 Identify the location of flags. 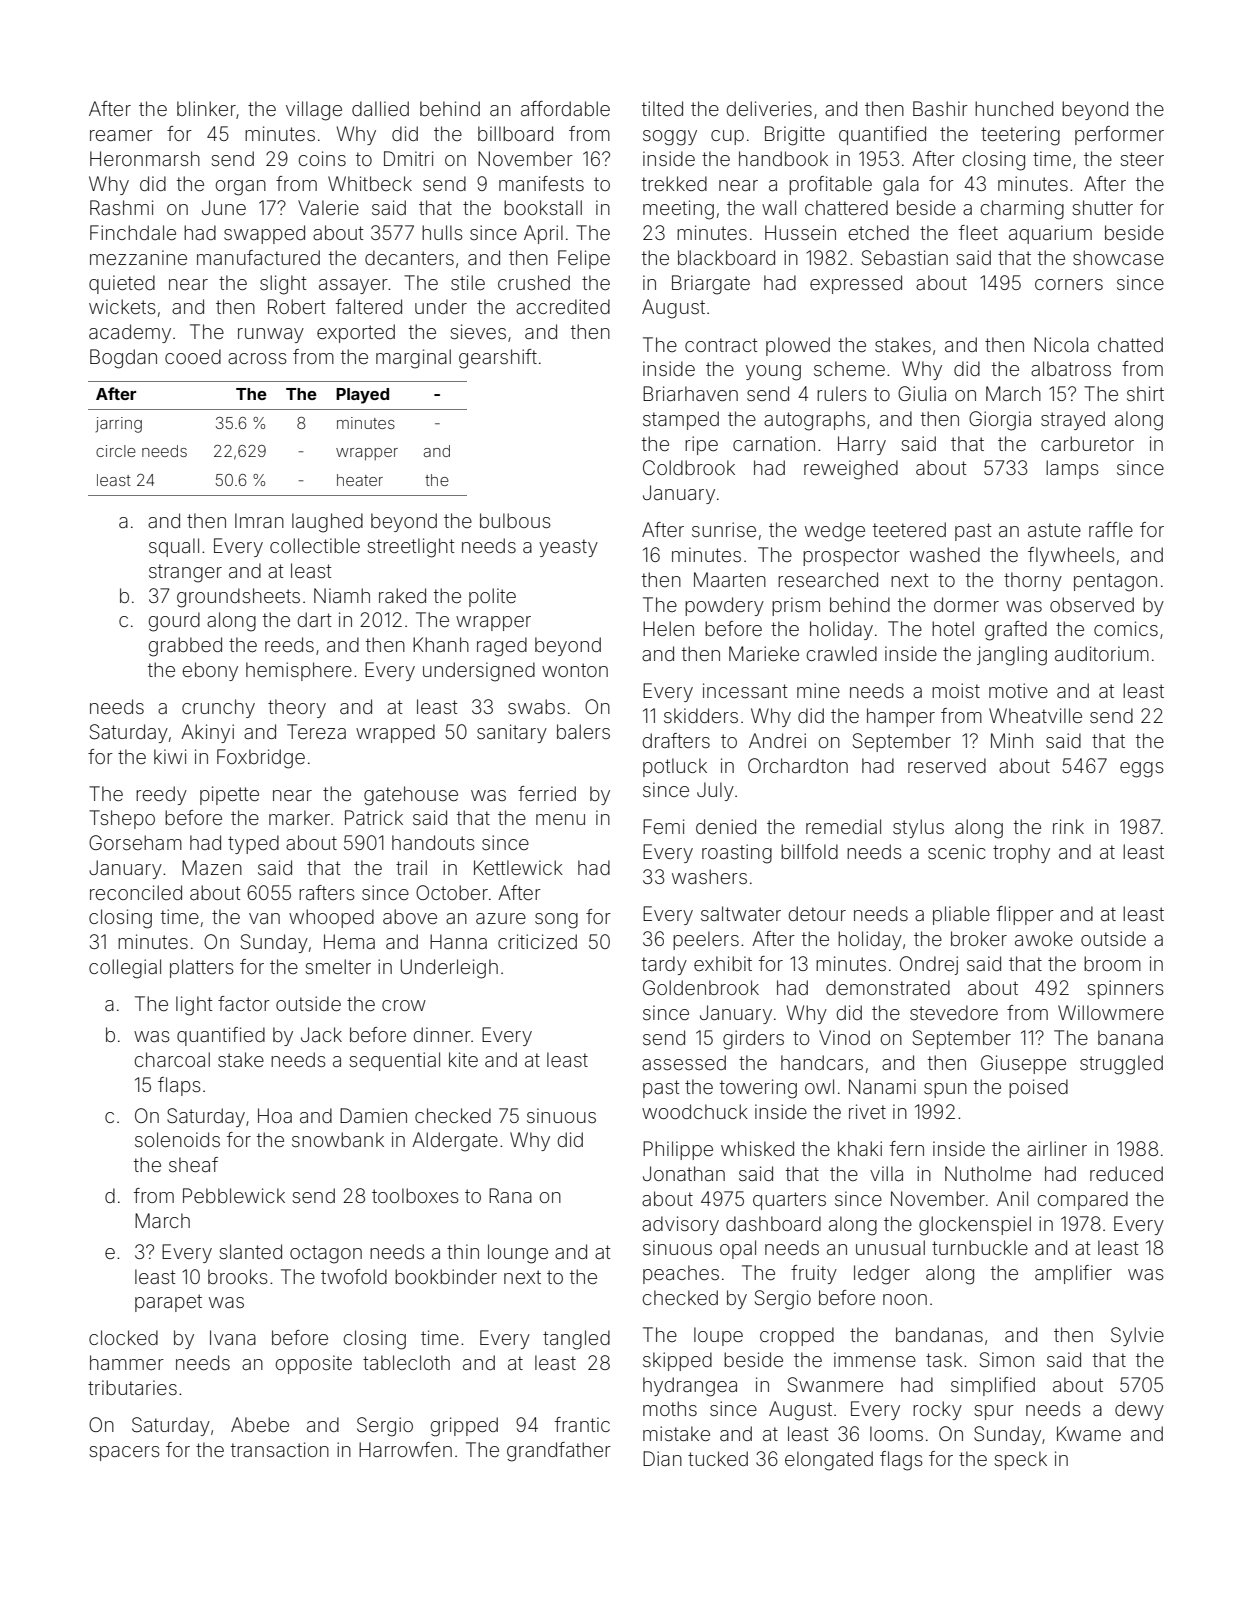
(901, 1461).
